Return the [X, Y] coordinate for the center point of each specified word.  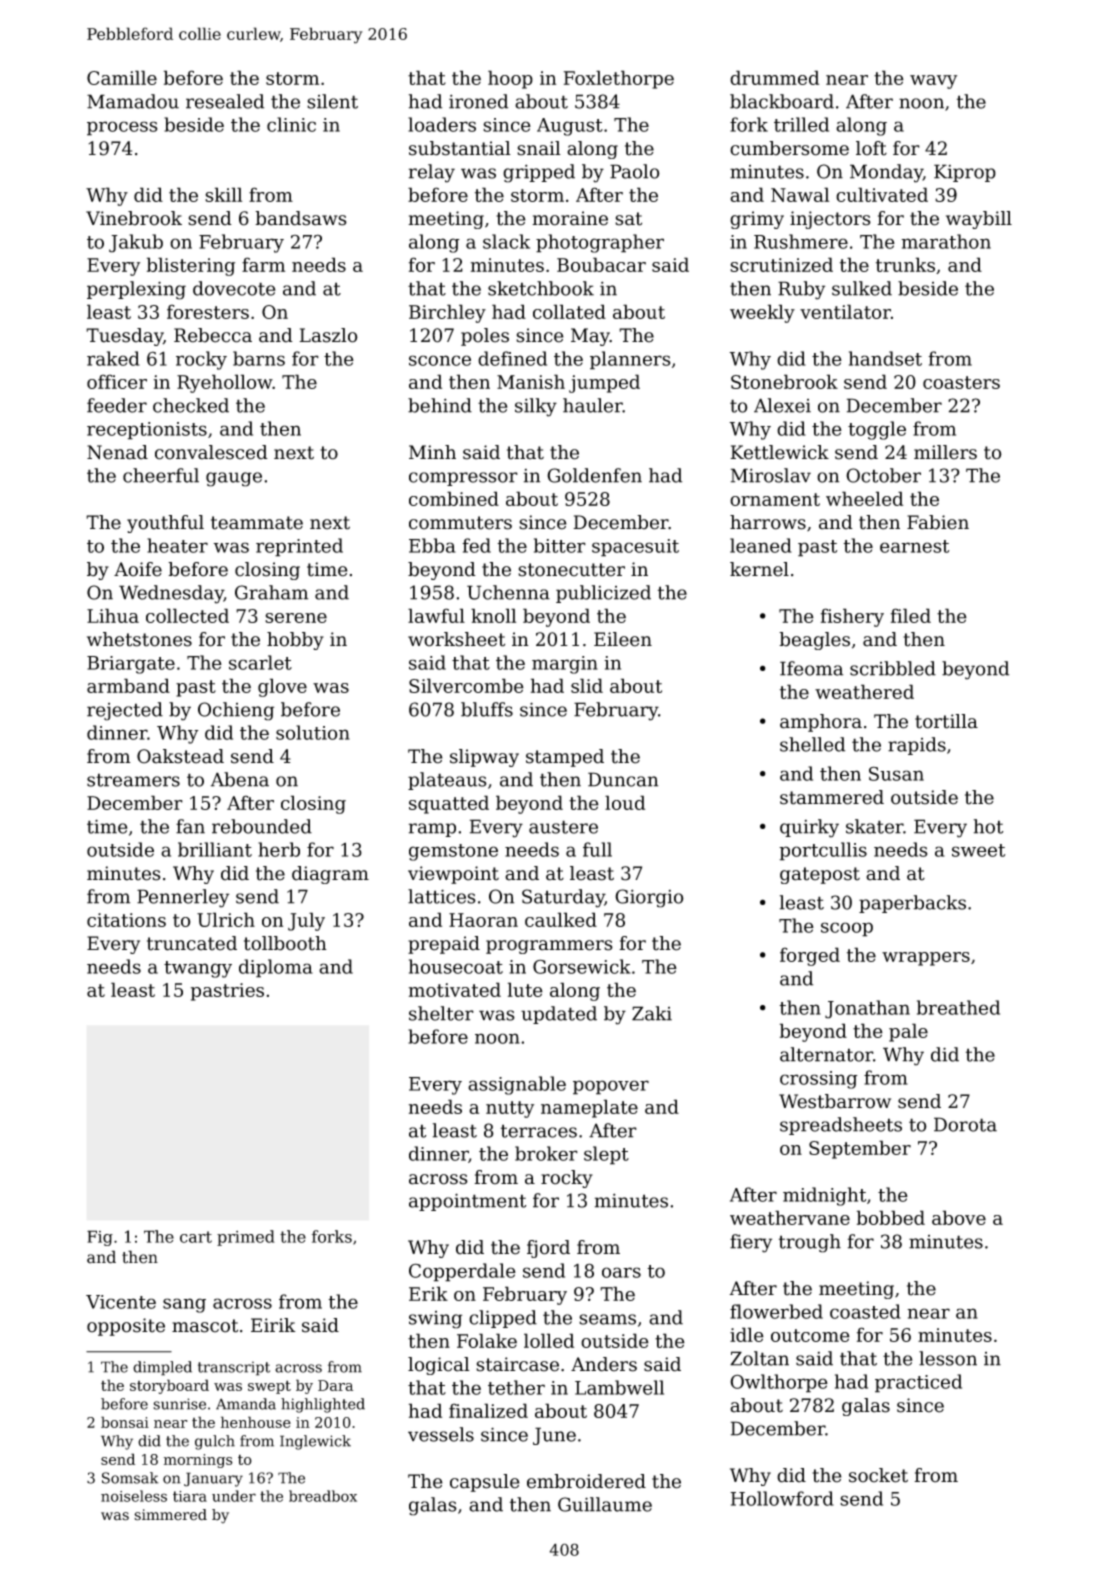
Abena [240, 779]
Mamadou [133, 101]
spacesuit [635, 548]
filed [911, 615]
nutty [510, 1109]
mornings [198, 1461]
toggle [877, 430]
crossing [819, 1080]
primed [246, 1238]
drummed [774, 77]
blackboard [782, 101]
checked [191, 405]
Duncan [623, 779]
